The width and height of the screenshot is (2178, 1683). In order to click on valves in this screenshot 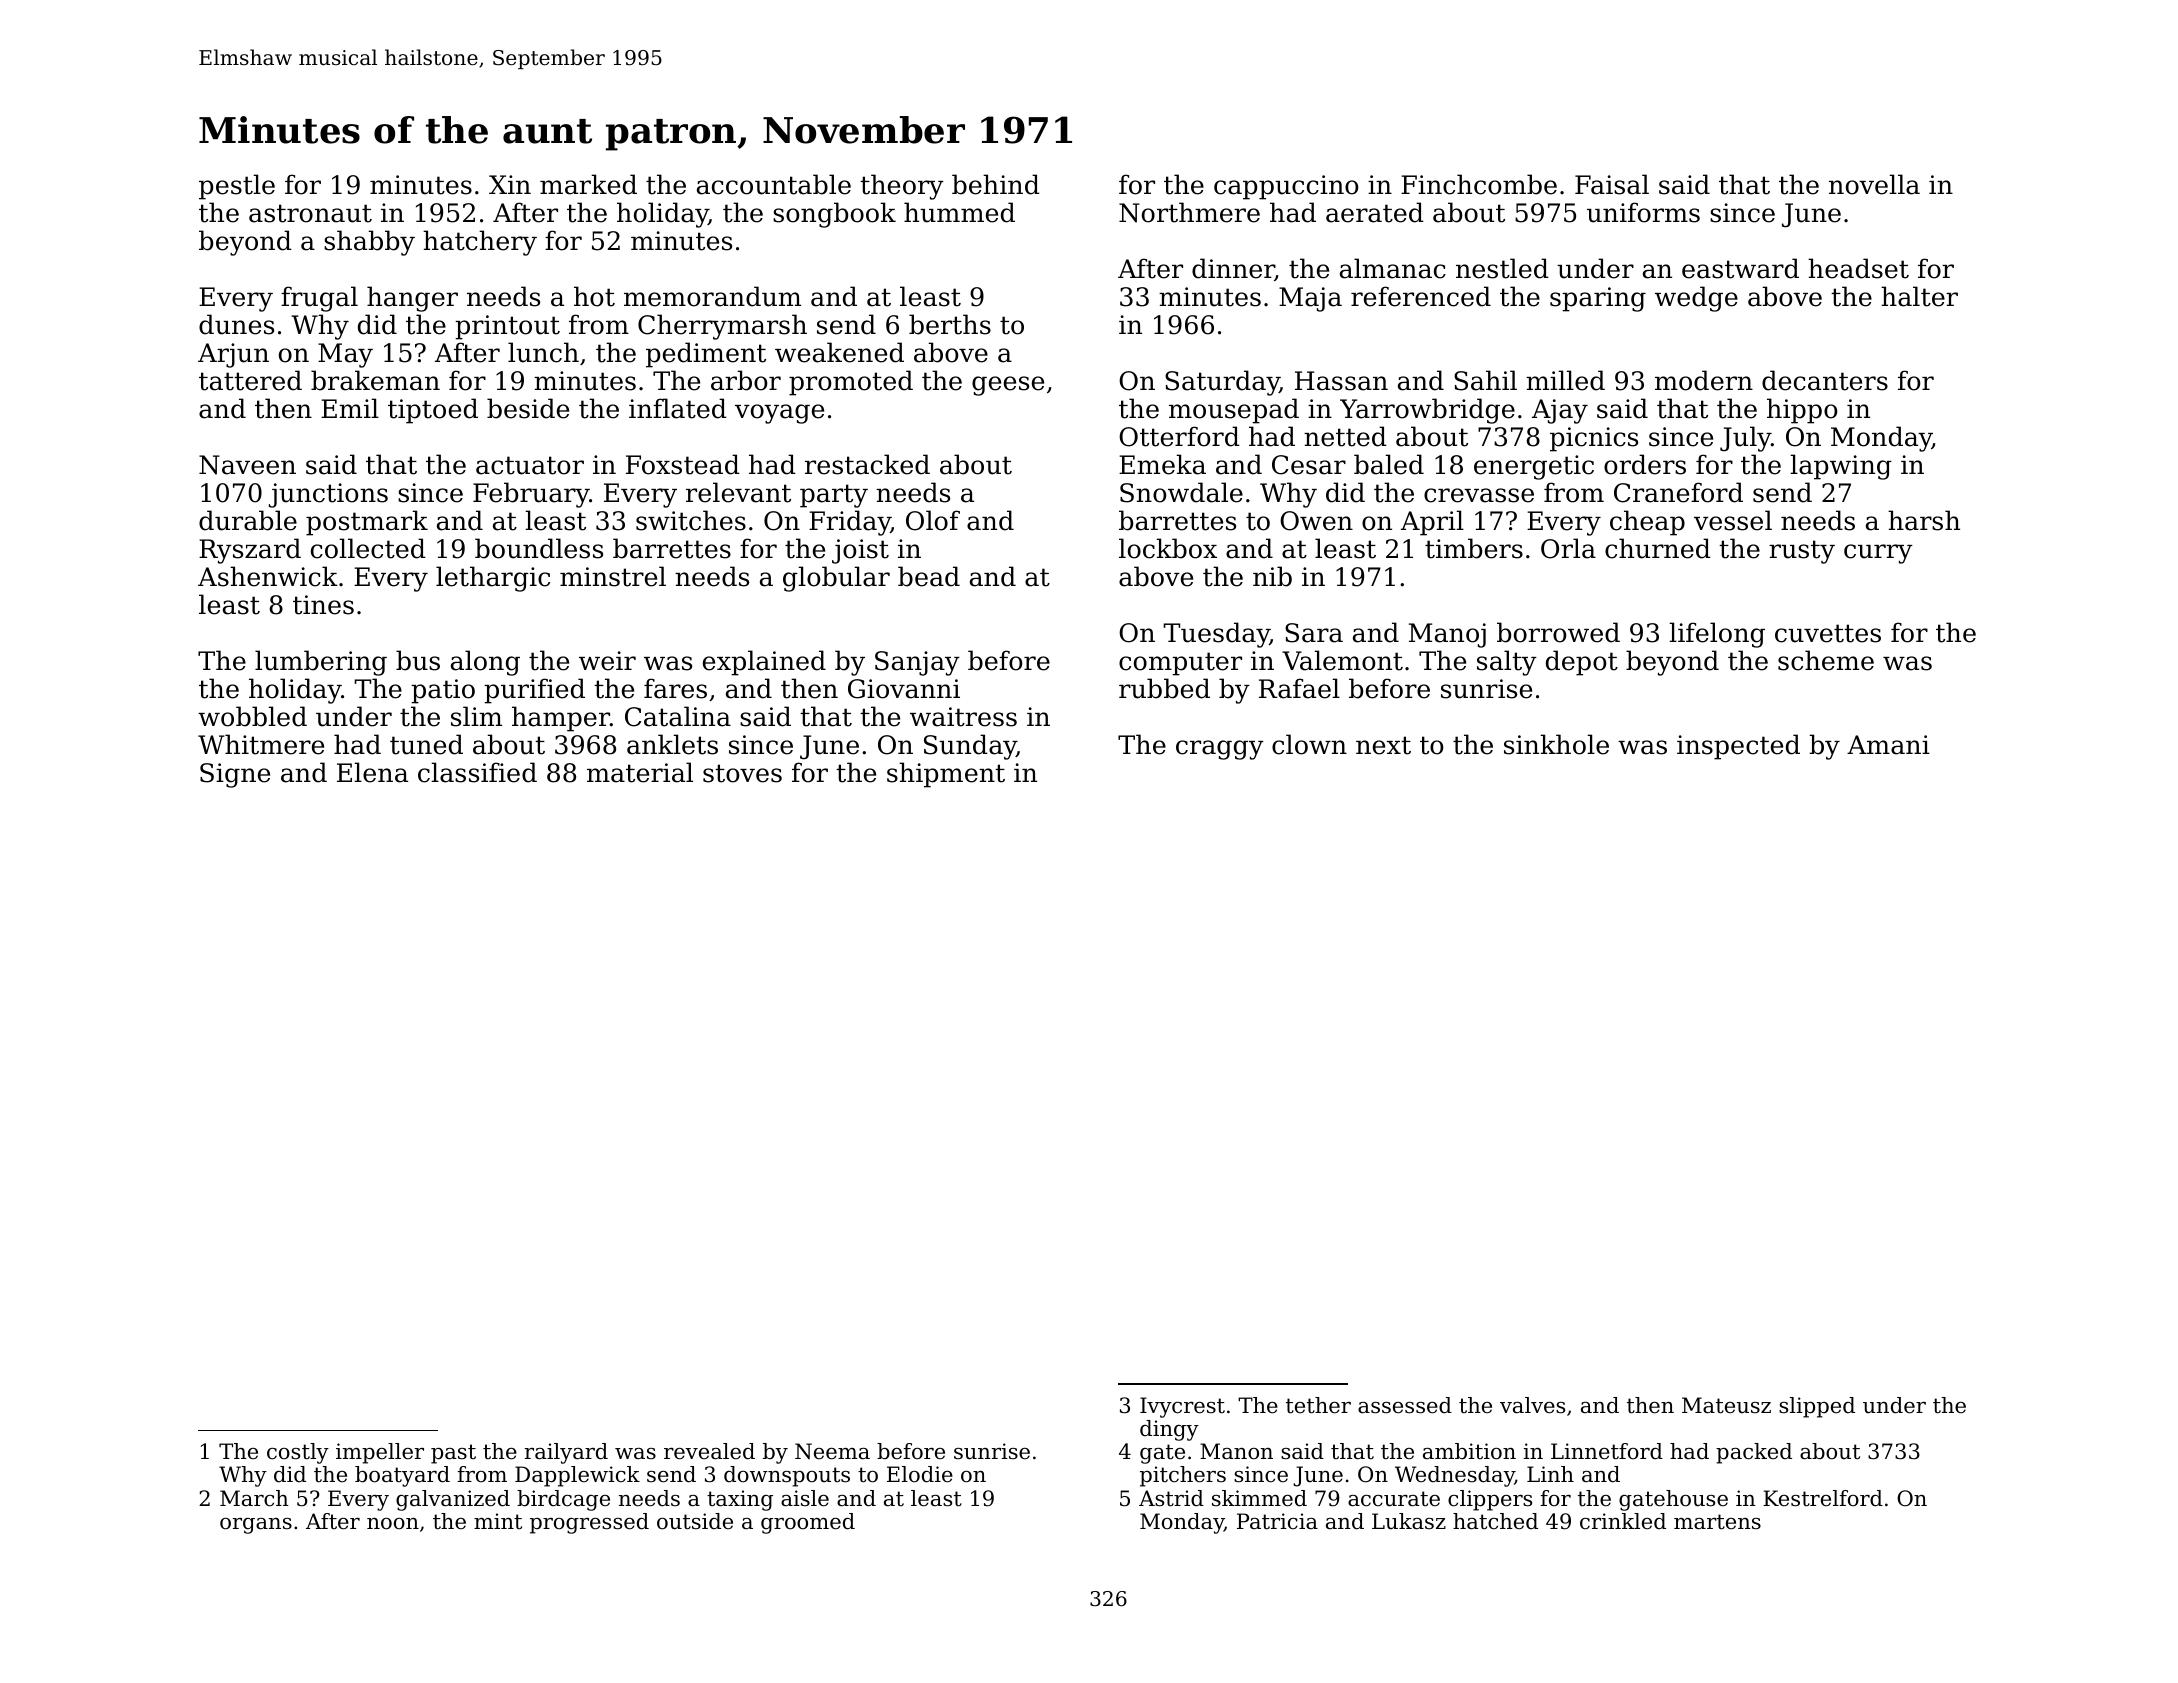, I will do `click(1532, 1405)`.
